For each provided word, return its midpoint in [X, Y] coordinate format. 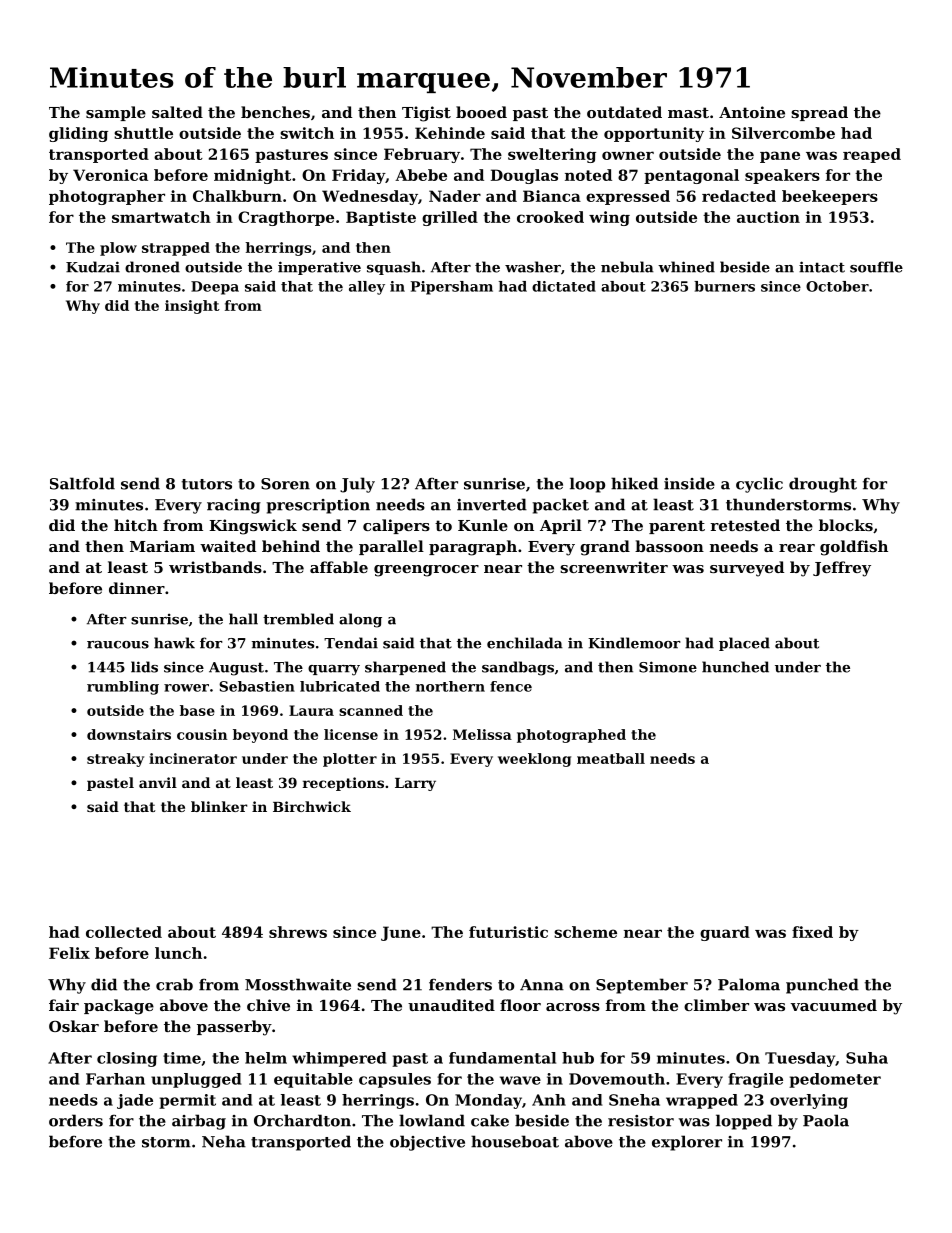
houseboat [515, 1141]
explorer [687, 1143]
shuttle [143, 133]
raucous [118, 645]
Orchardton [302, 1120]
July [357, 485]
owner [628, 155]
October [837, 286]
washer [533, 267]
